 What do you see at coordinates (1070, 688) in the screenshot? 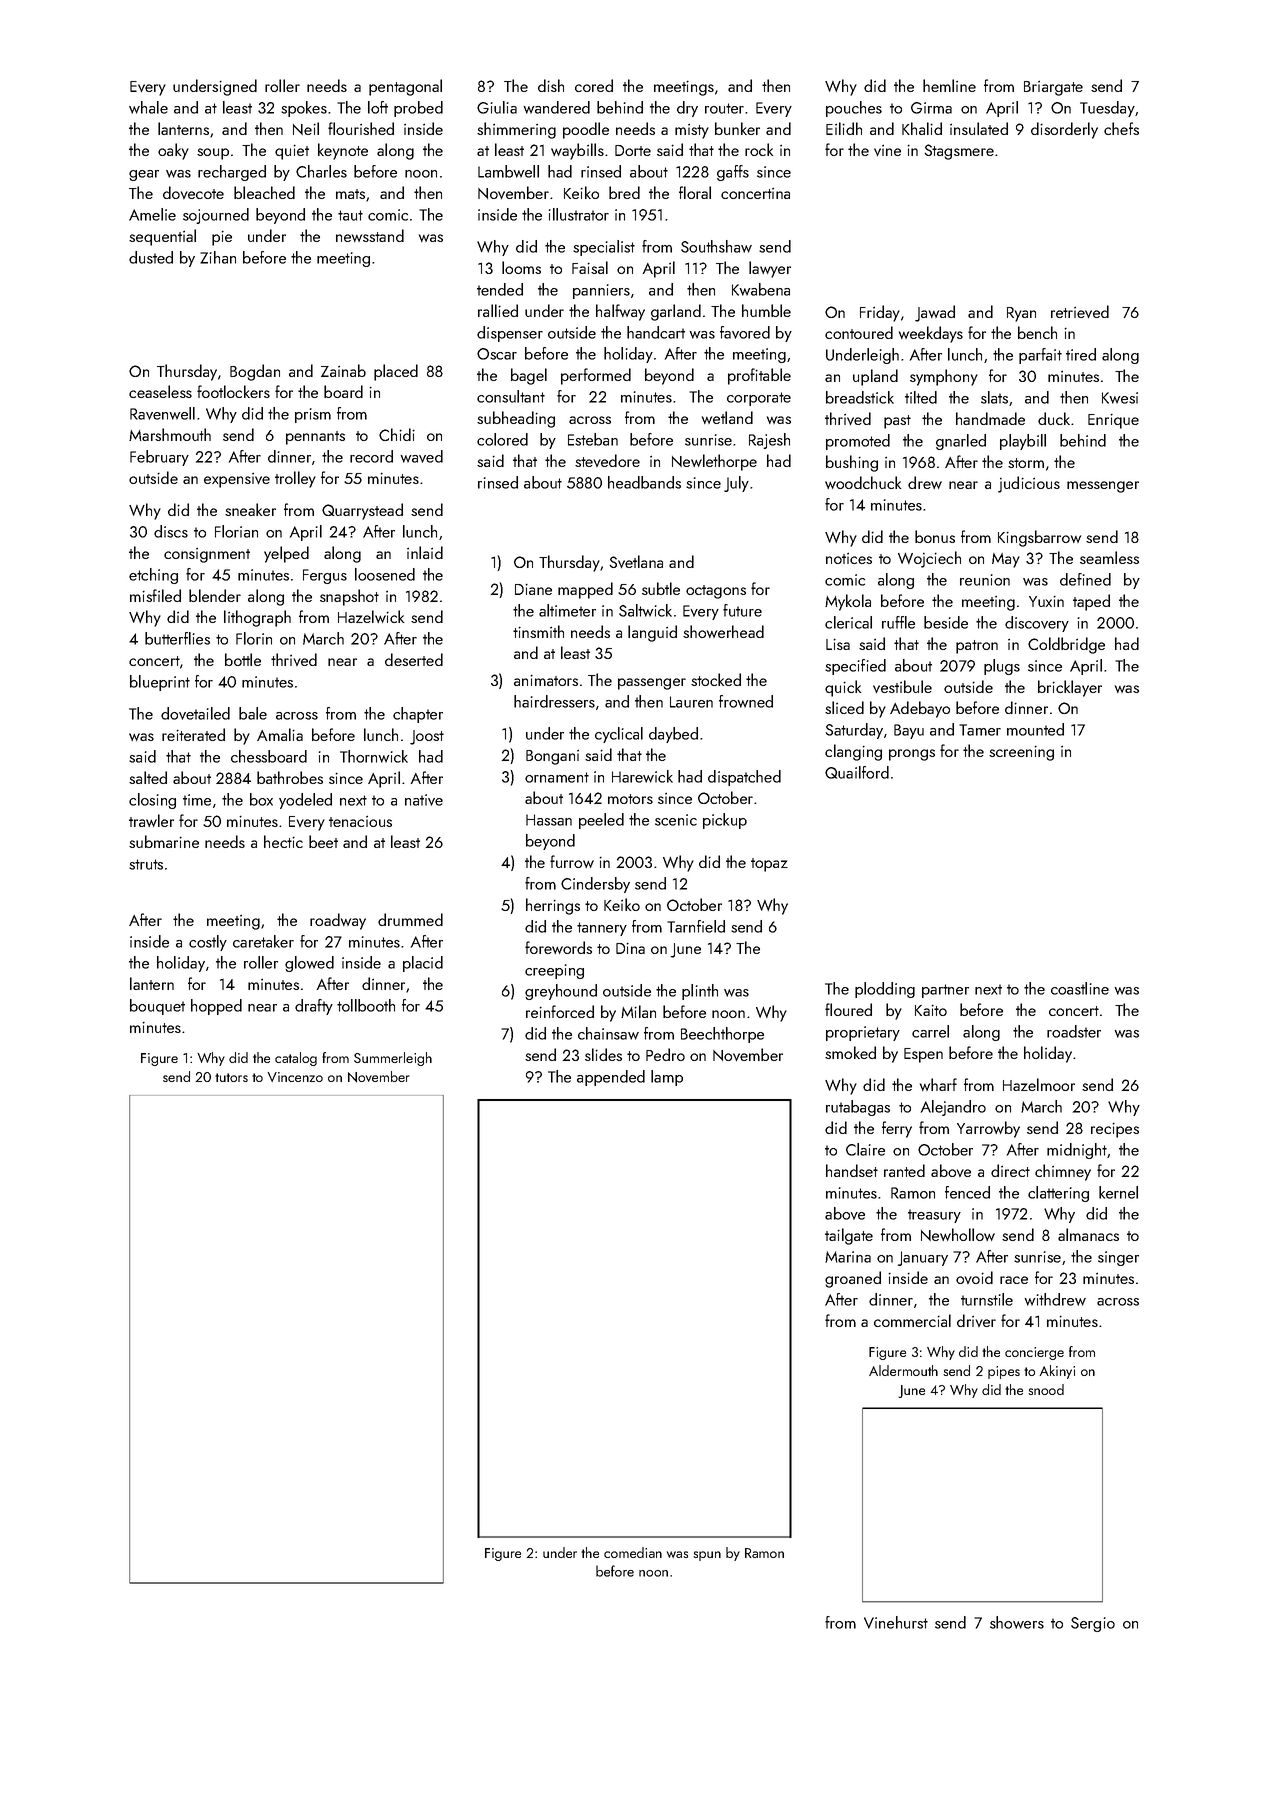
I see `bricklayer` at bounding box center [1070, 688].
